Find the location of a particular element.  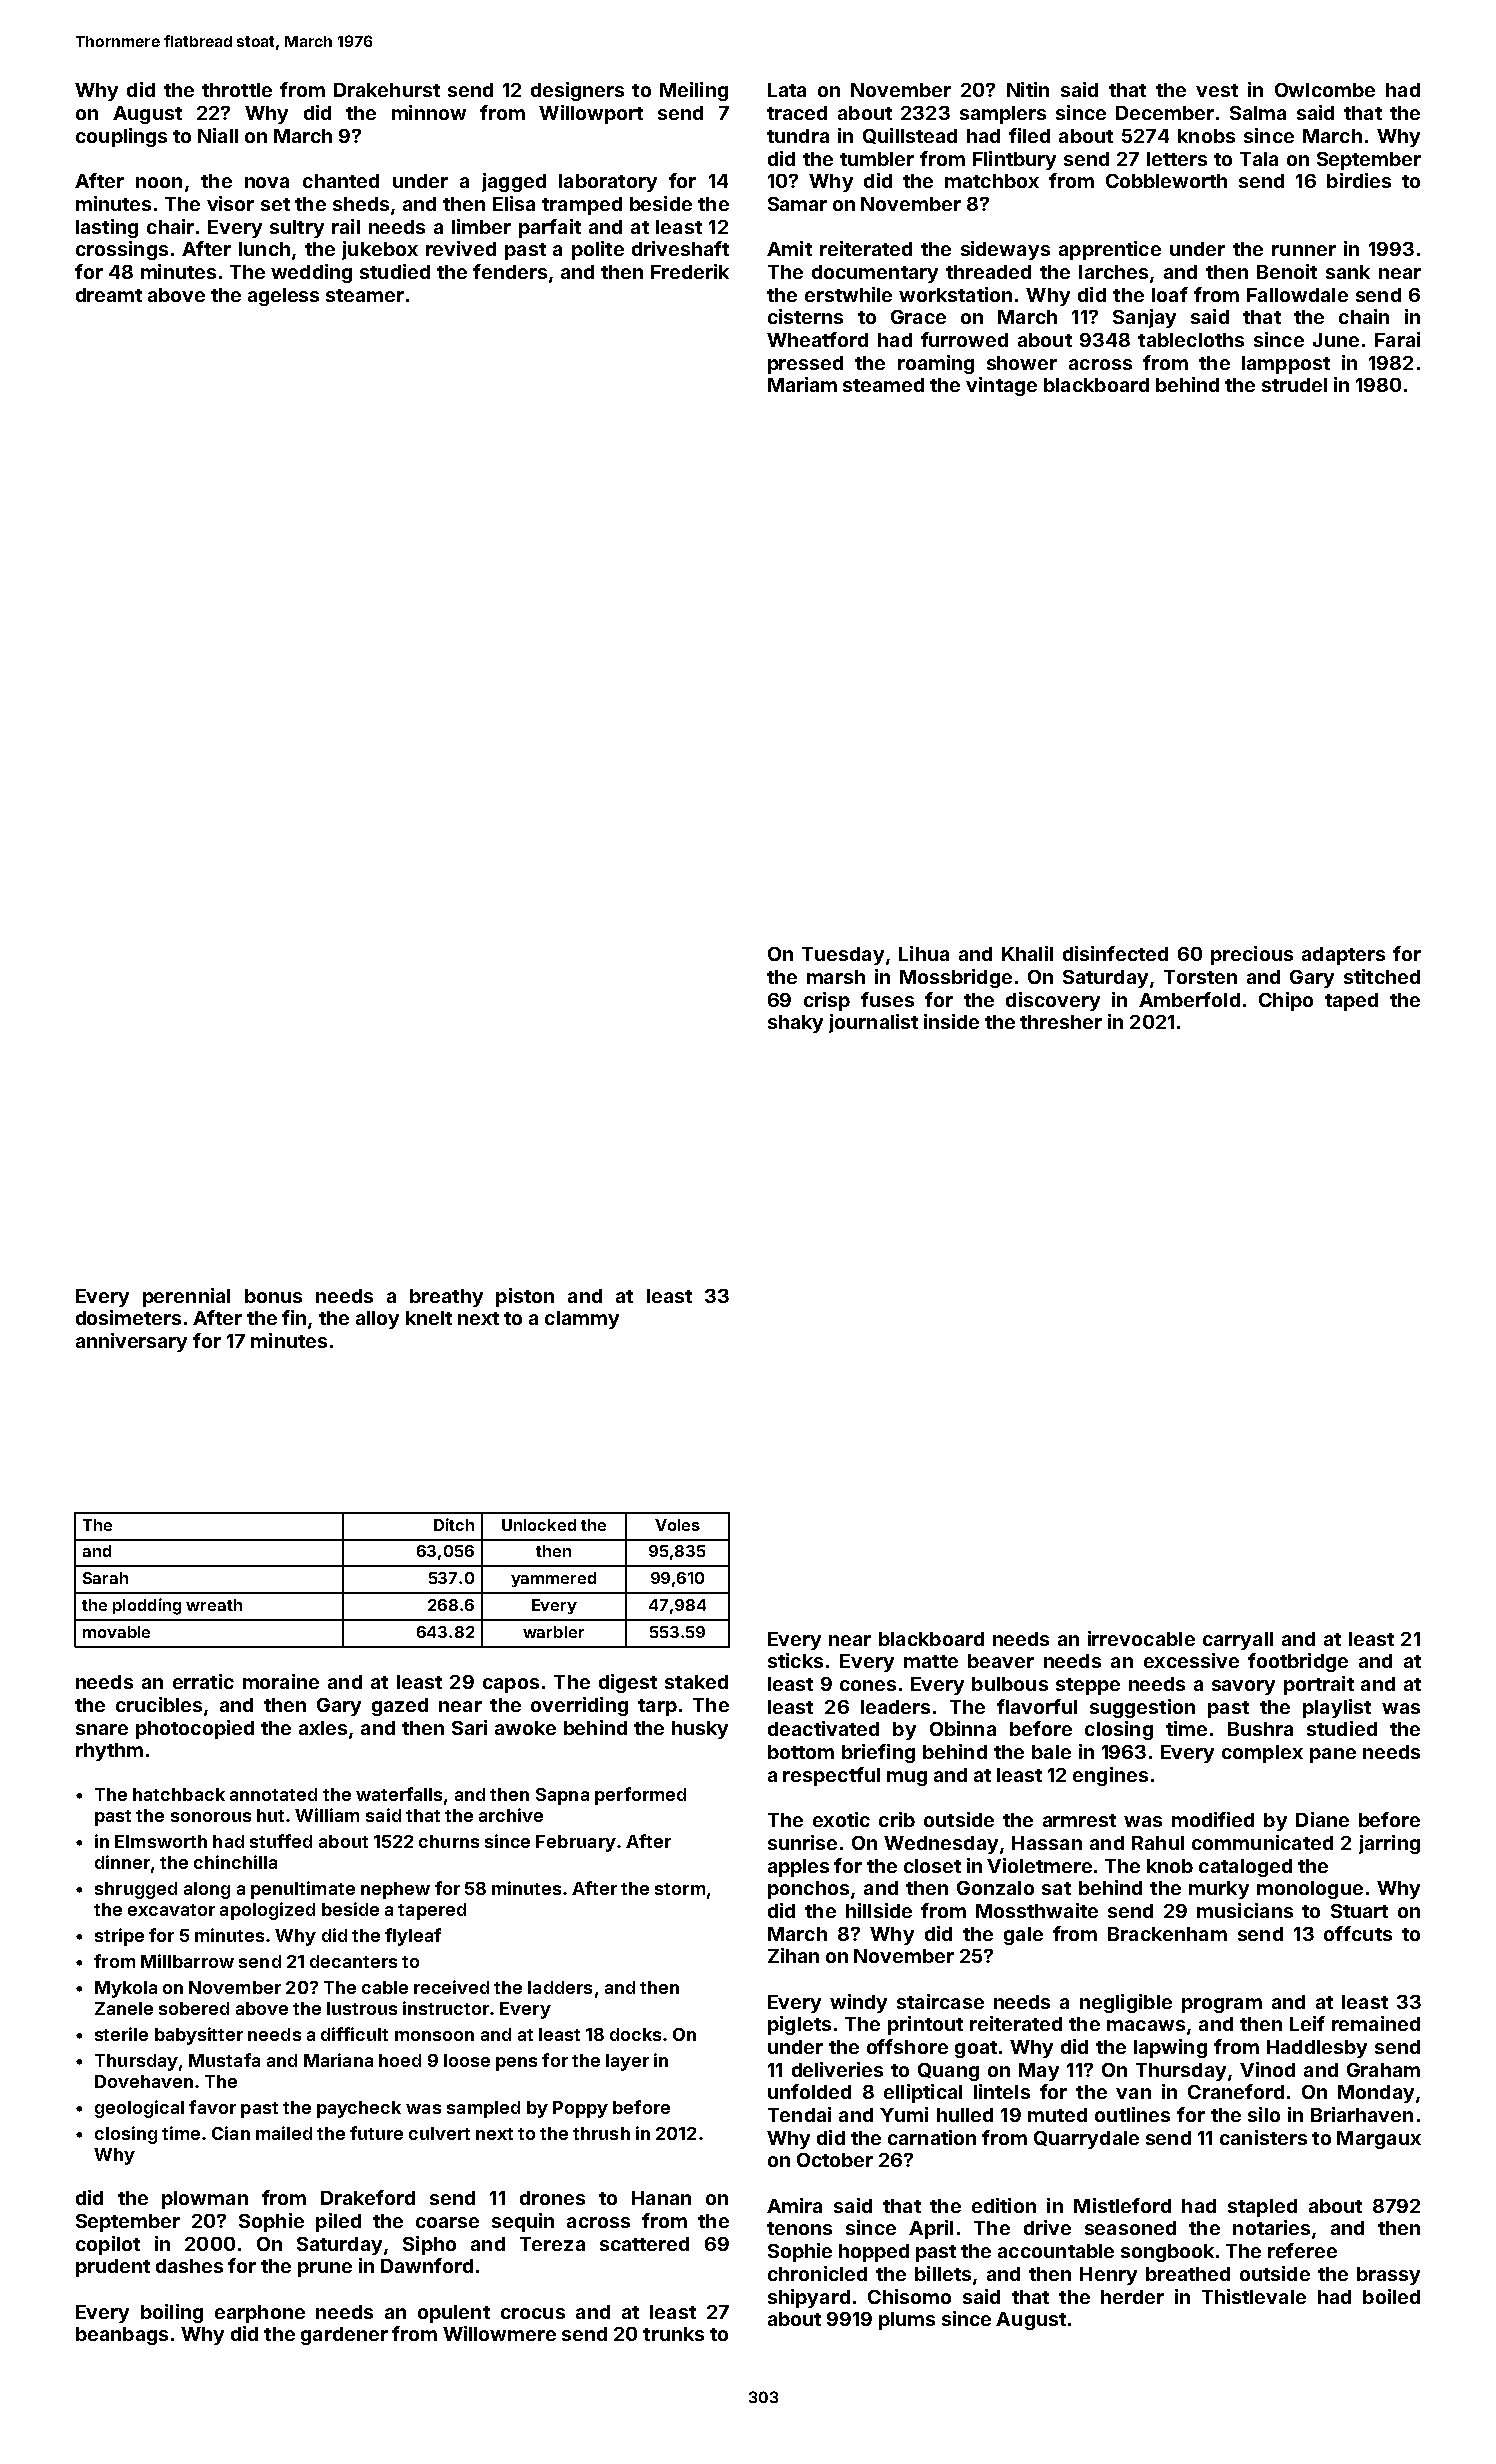

taped is located at coordinates (1351, 1002).
